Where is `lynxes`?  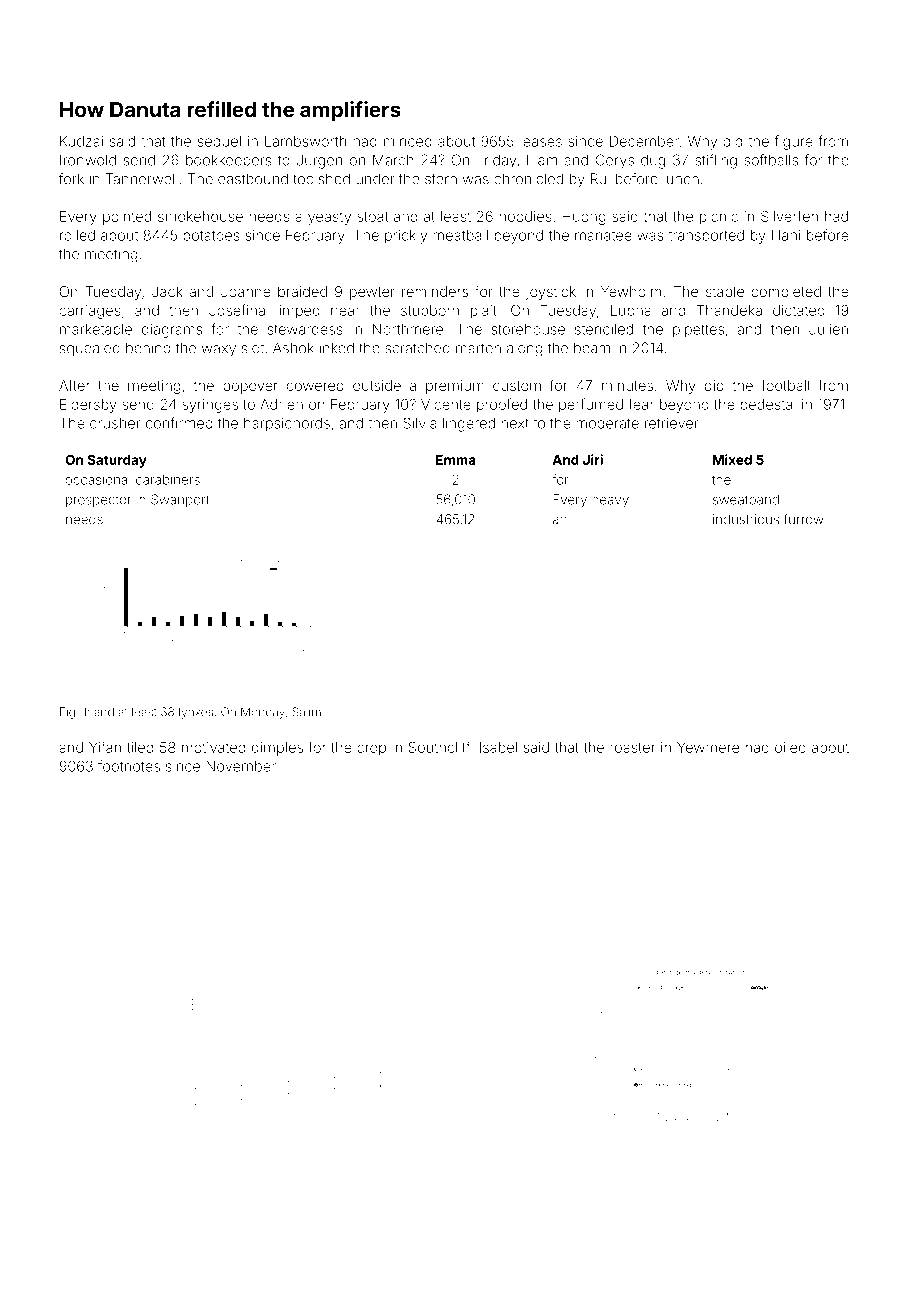 lynxes is located at coordinates (196, 713).
